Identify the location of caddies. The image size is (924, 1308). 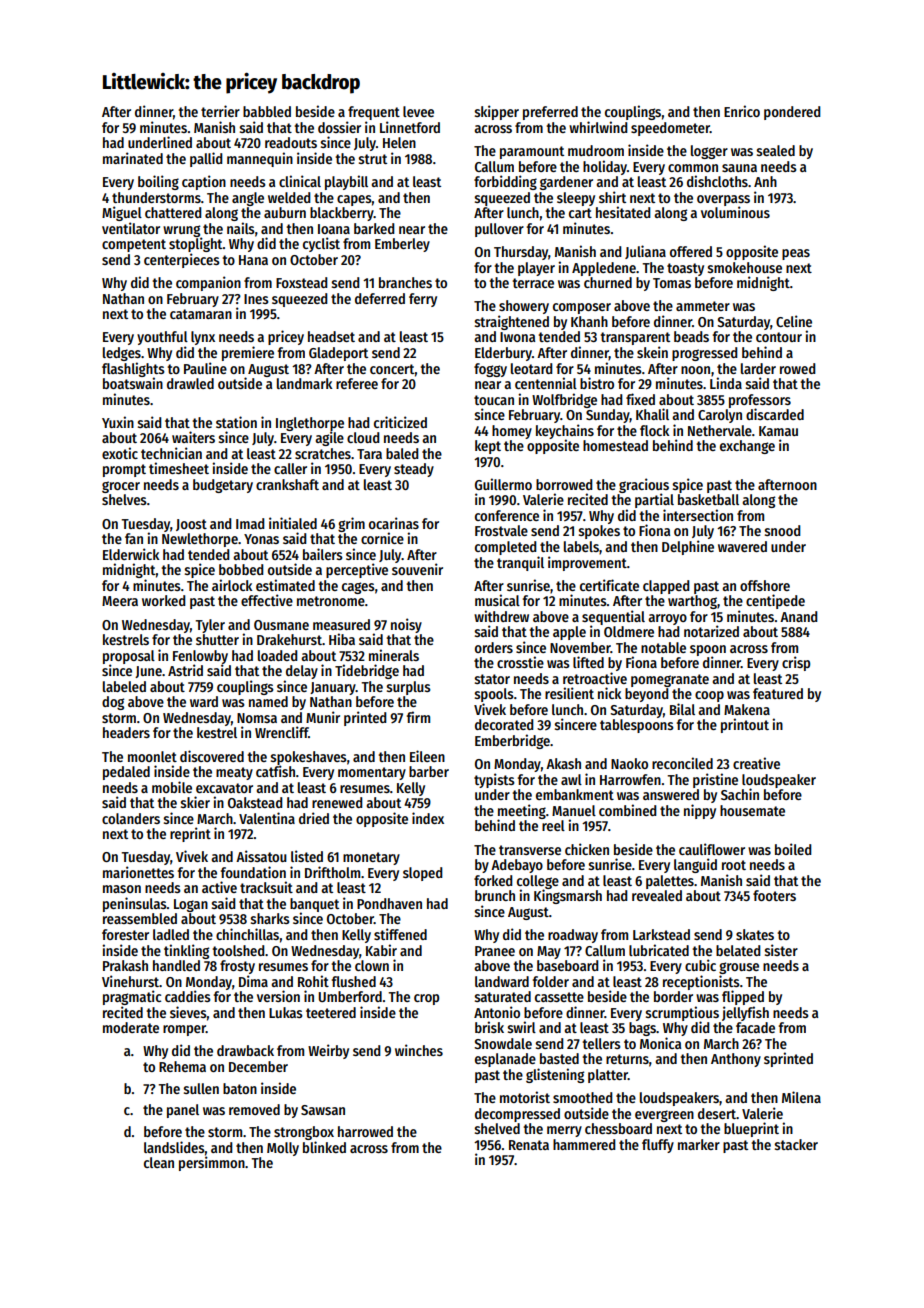
(188, 996).
